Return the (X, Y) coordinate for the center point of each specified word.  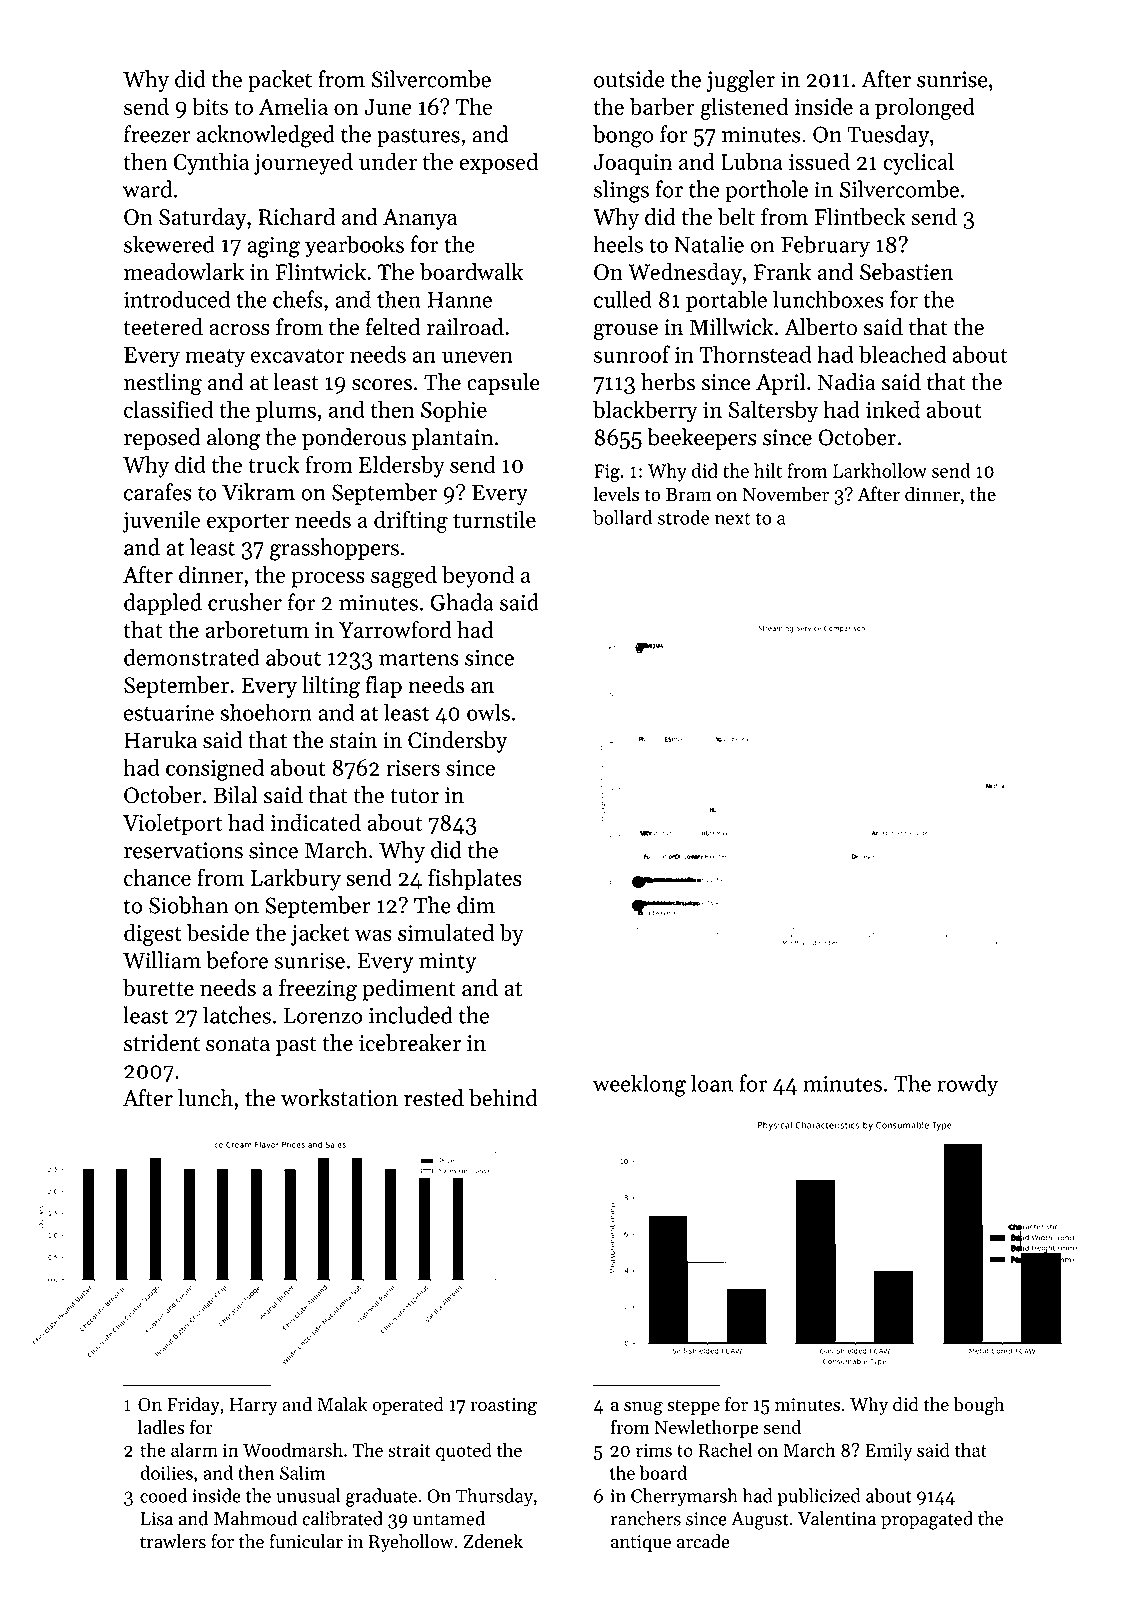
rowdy (967, 1085)
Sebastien (906, 272)
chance (157, 877)
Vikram (258, 492)
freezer (157, 134)
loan (712, 1083)
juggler (740, 81)
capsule (503, 384)
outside (629, 79)
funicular (306, 1541)
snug (643, 1409)
